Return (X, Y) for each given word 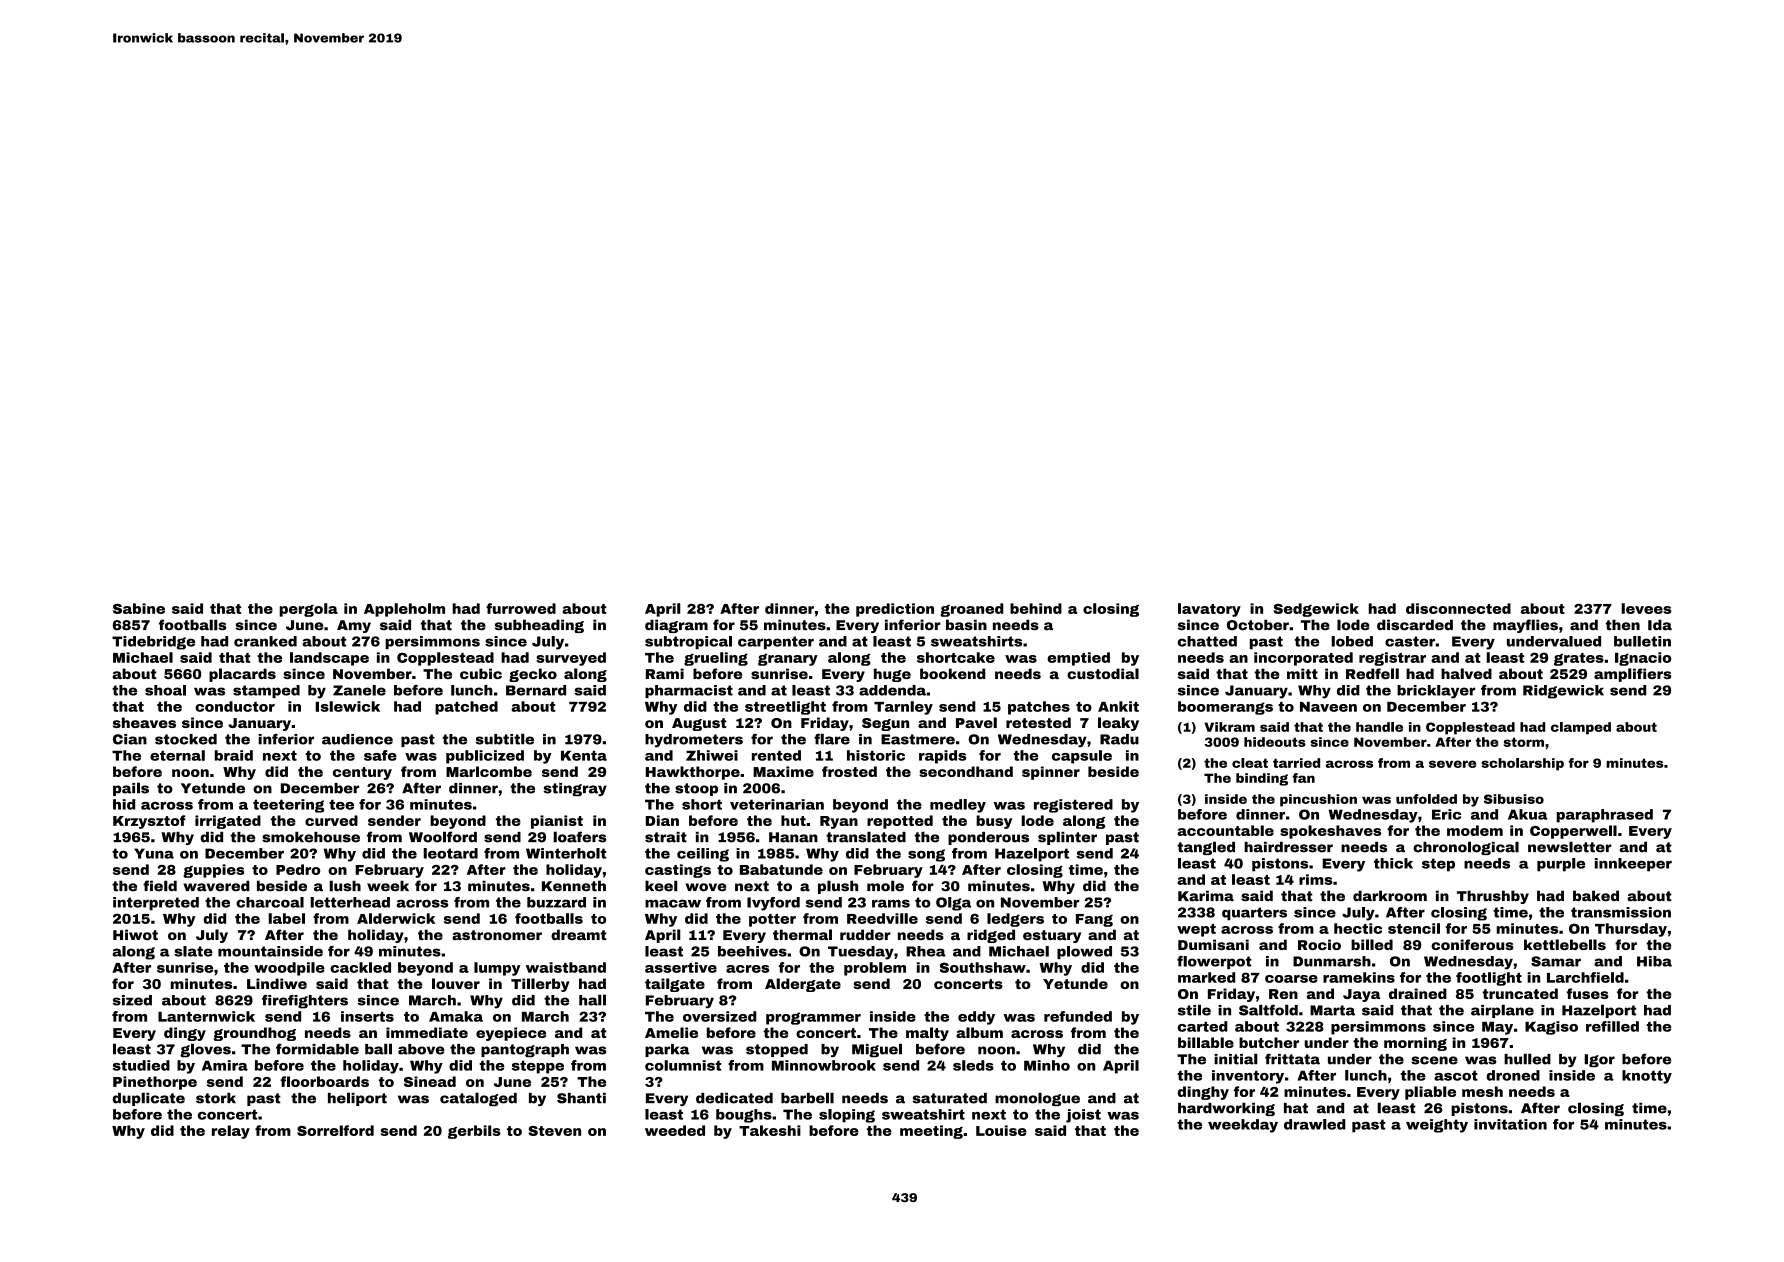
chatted (1207, 641)
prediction (895, 610)
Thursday (1631, 930)
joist (1083, 1116)
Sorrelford (335, 1130)
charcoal (270, 902)
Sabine (139, 608)
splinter (1067, 838)
